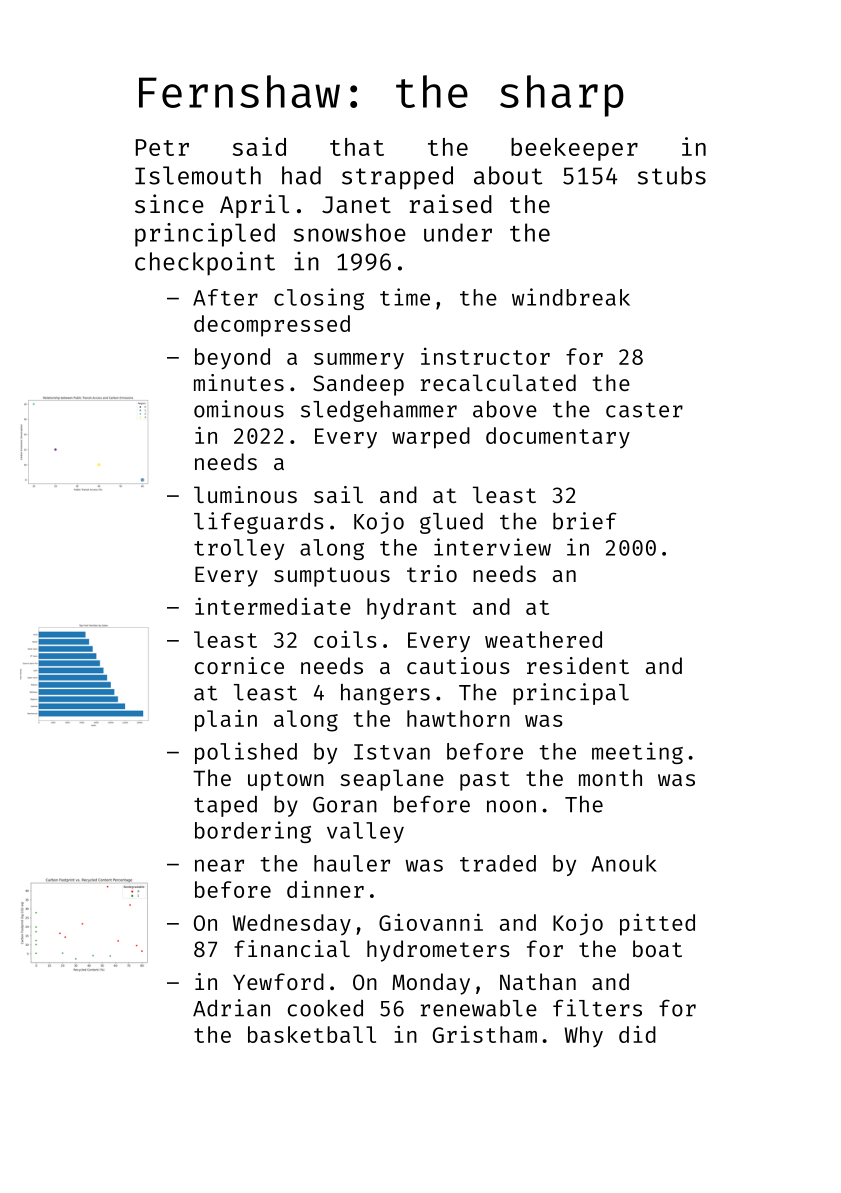 The width and height of the document is (841, 1193). What do you see at coordinates (259, 146) in the document?
I see `said` at bounding box center [259, 146].
